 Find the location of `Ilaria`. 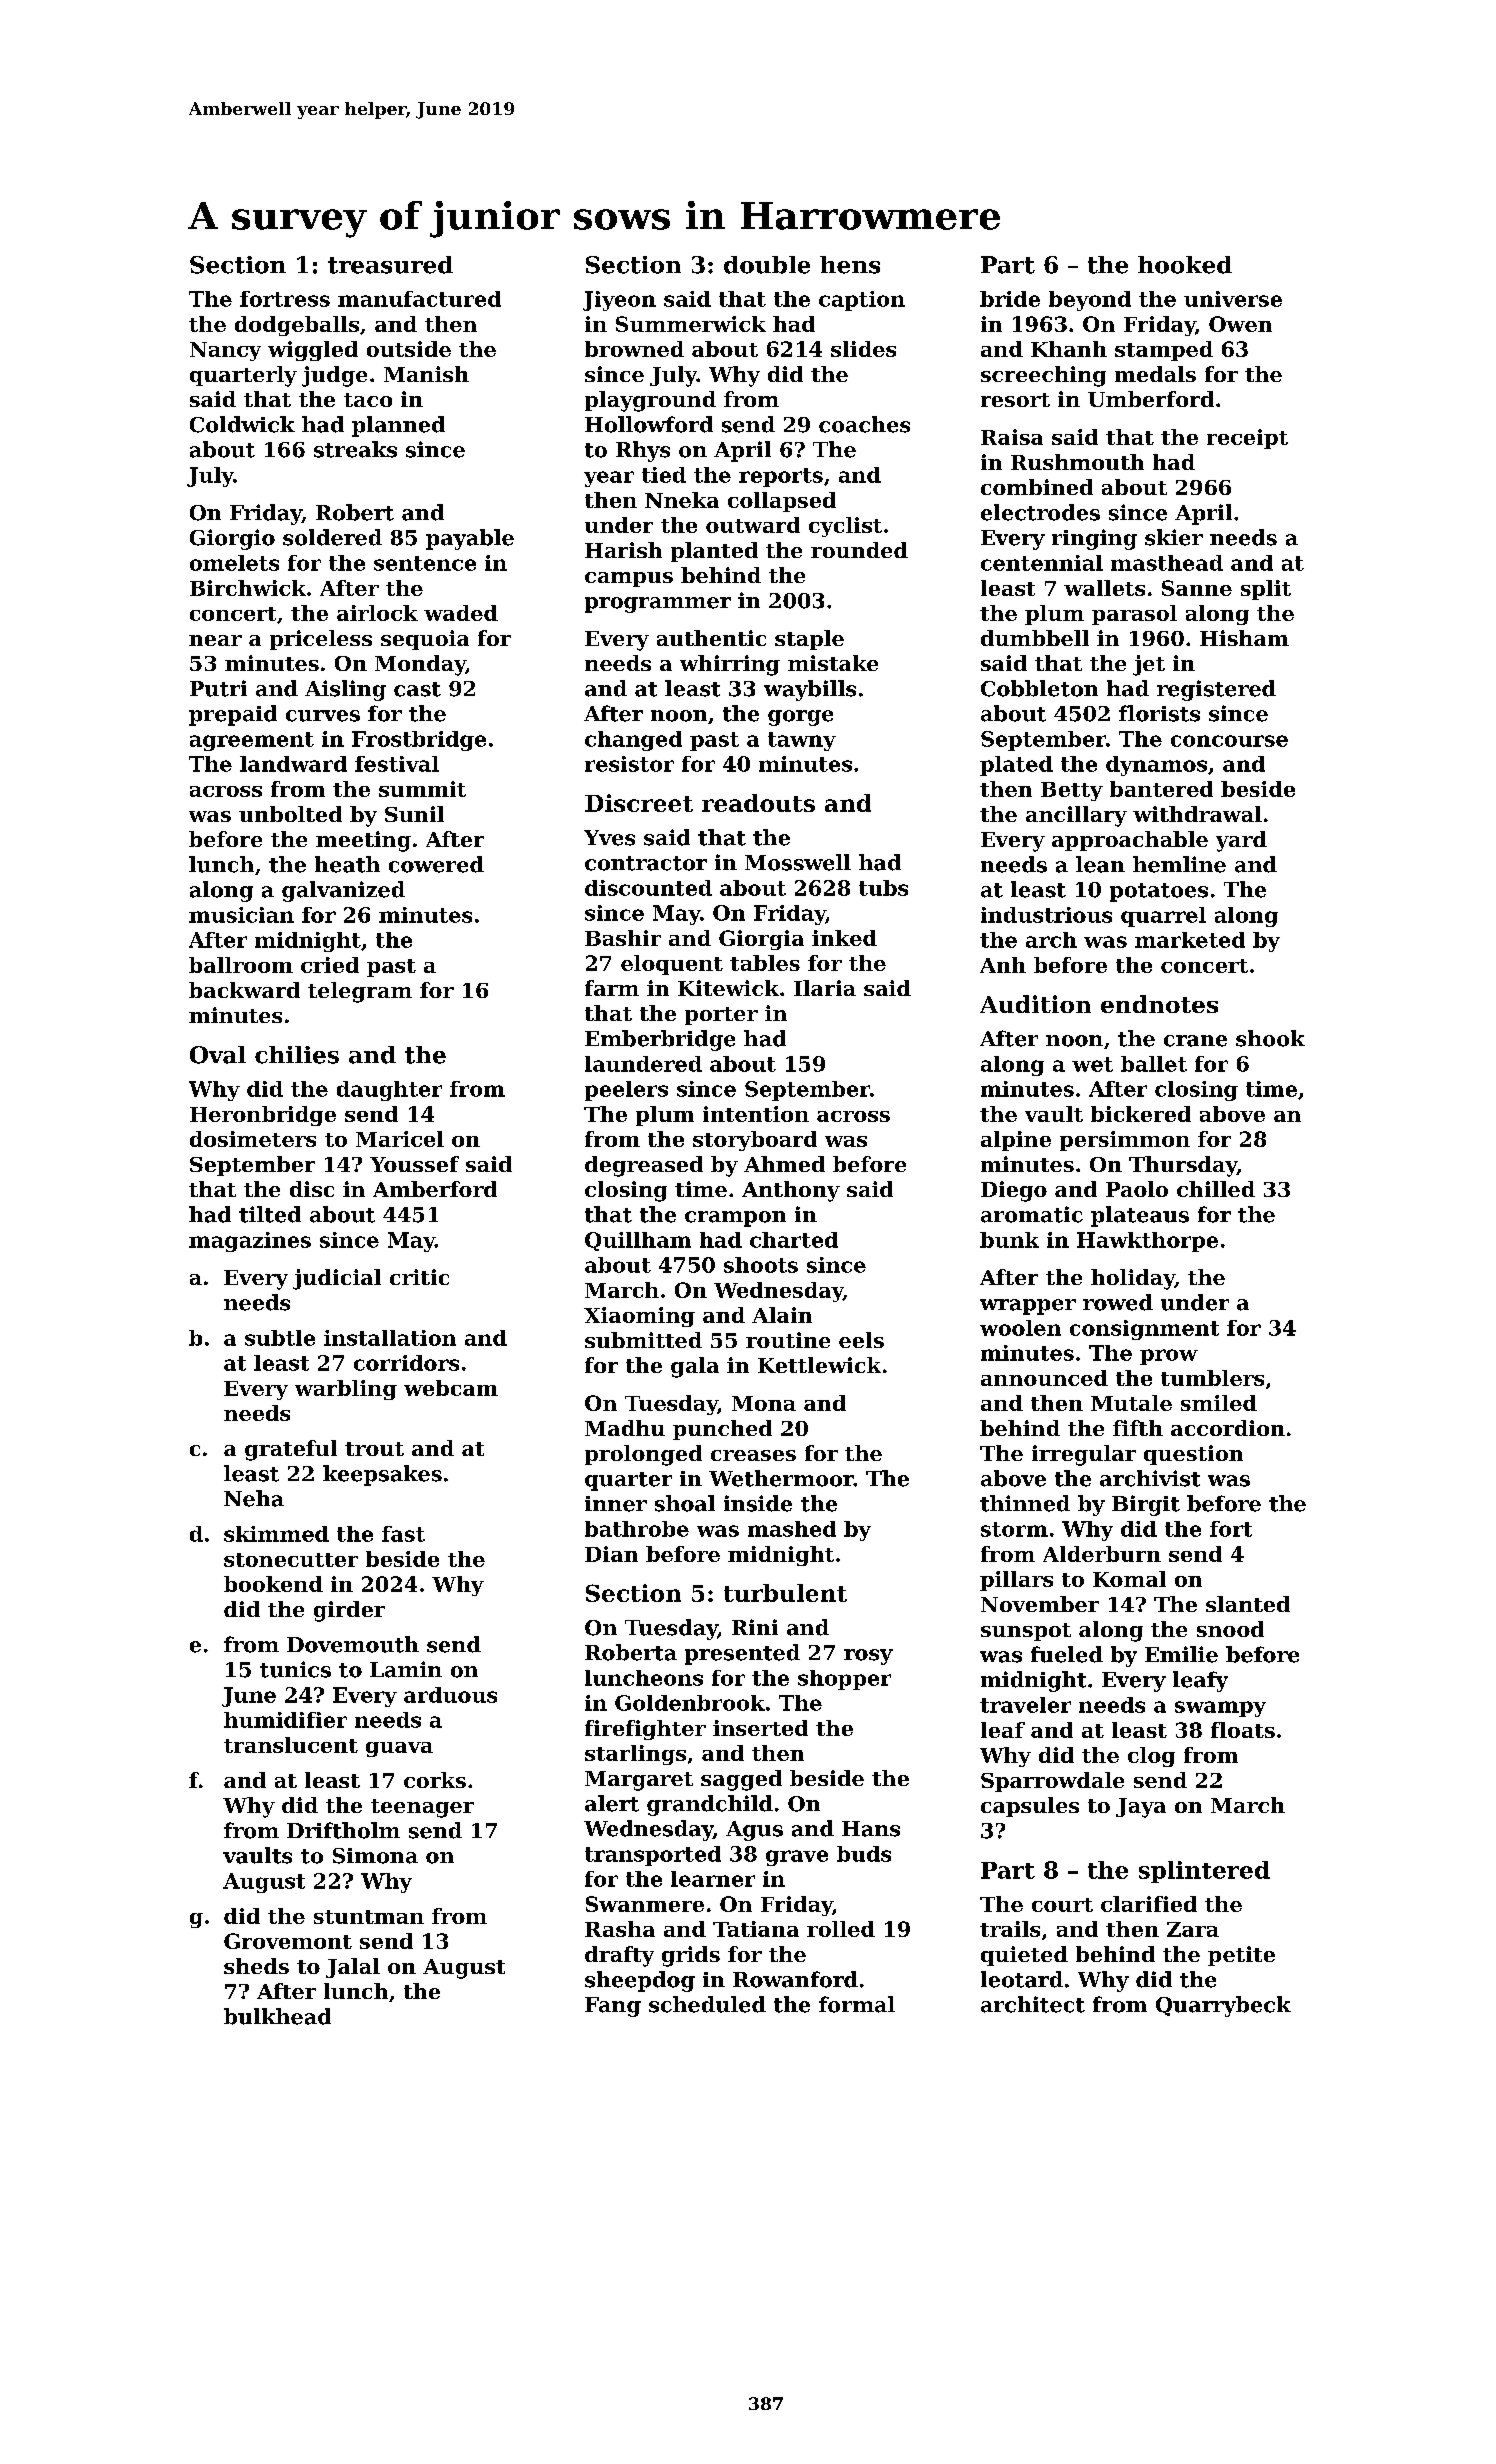

Ilaria is located at coordinates (825, 988).
